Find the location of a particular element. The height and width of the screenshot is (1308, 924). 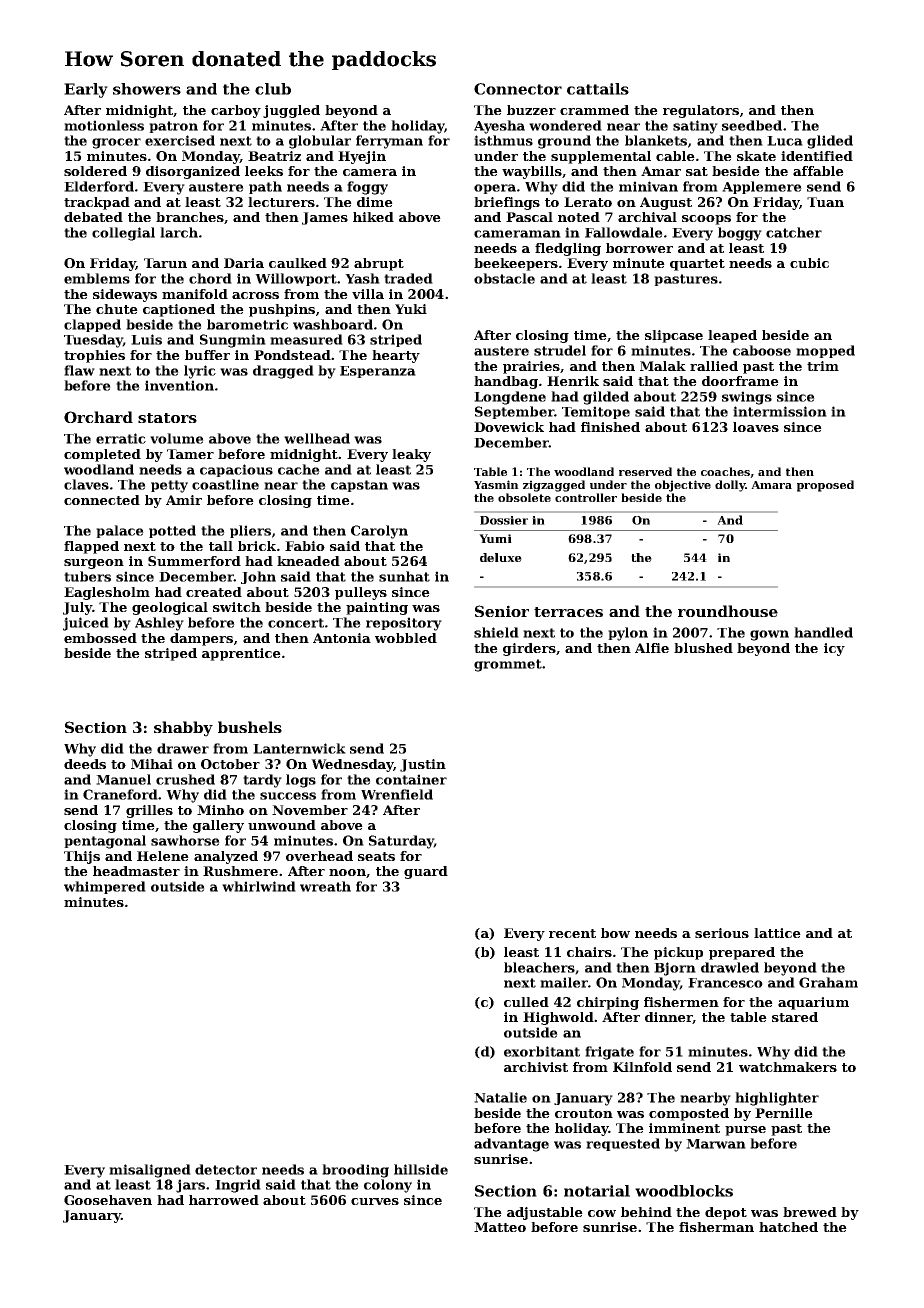

Justin is located at coordinates (423, 765).
